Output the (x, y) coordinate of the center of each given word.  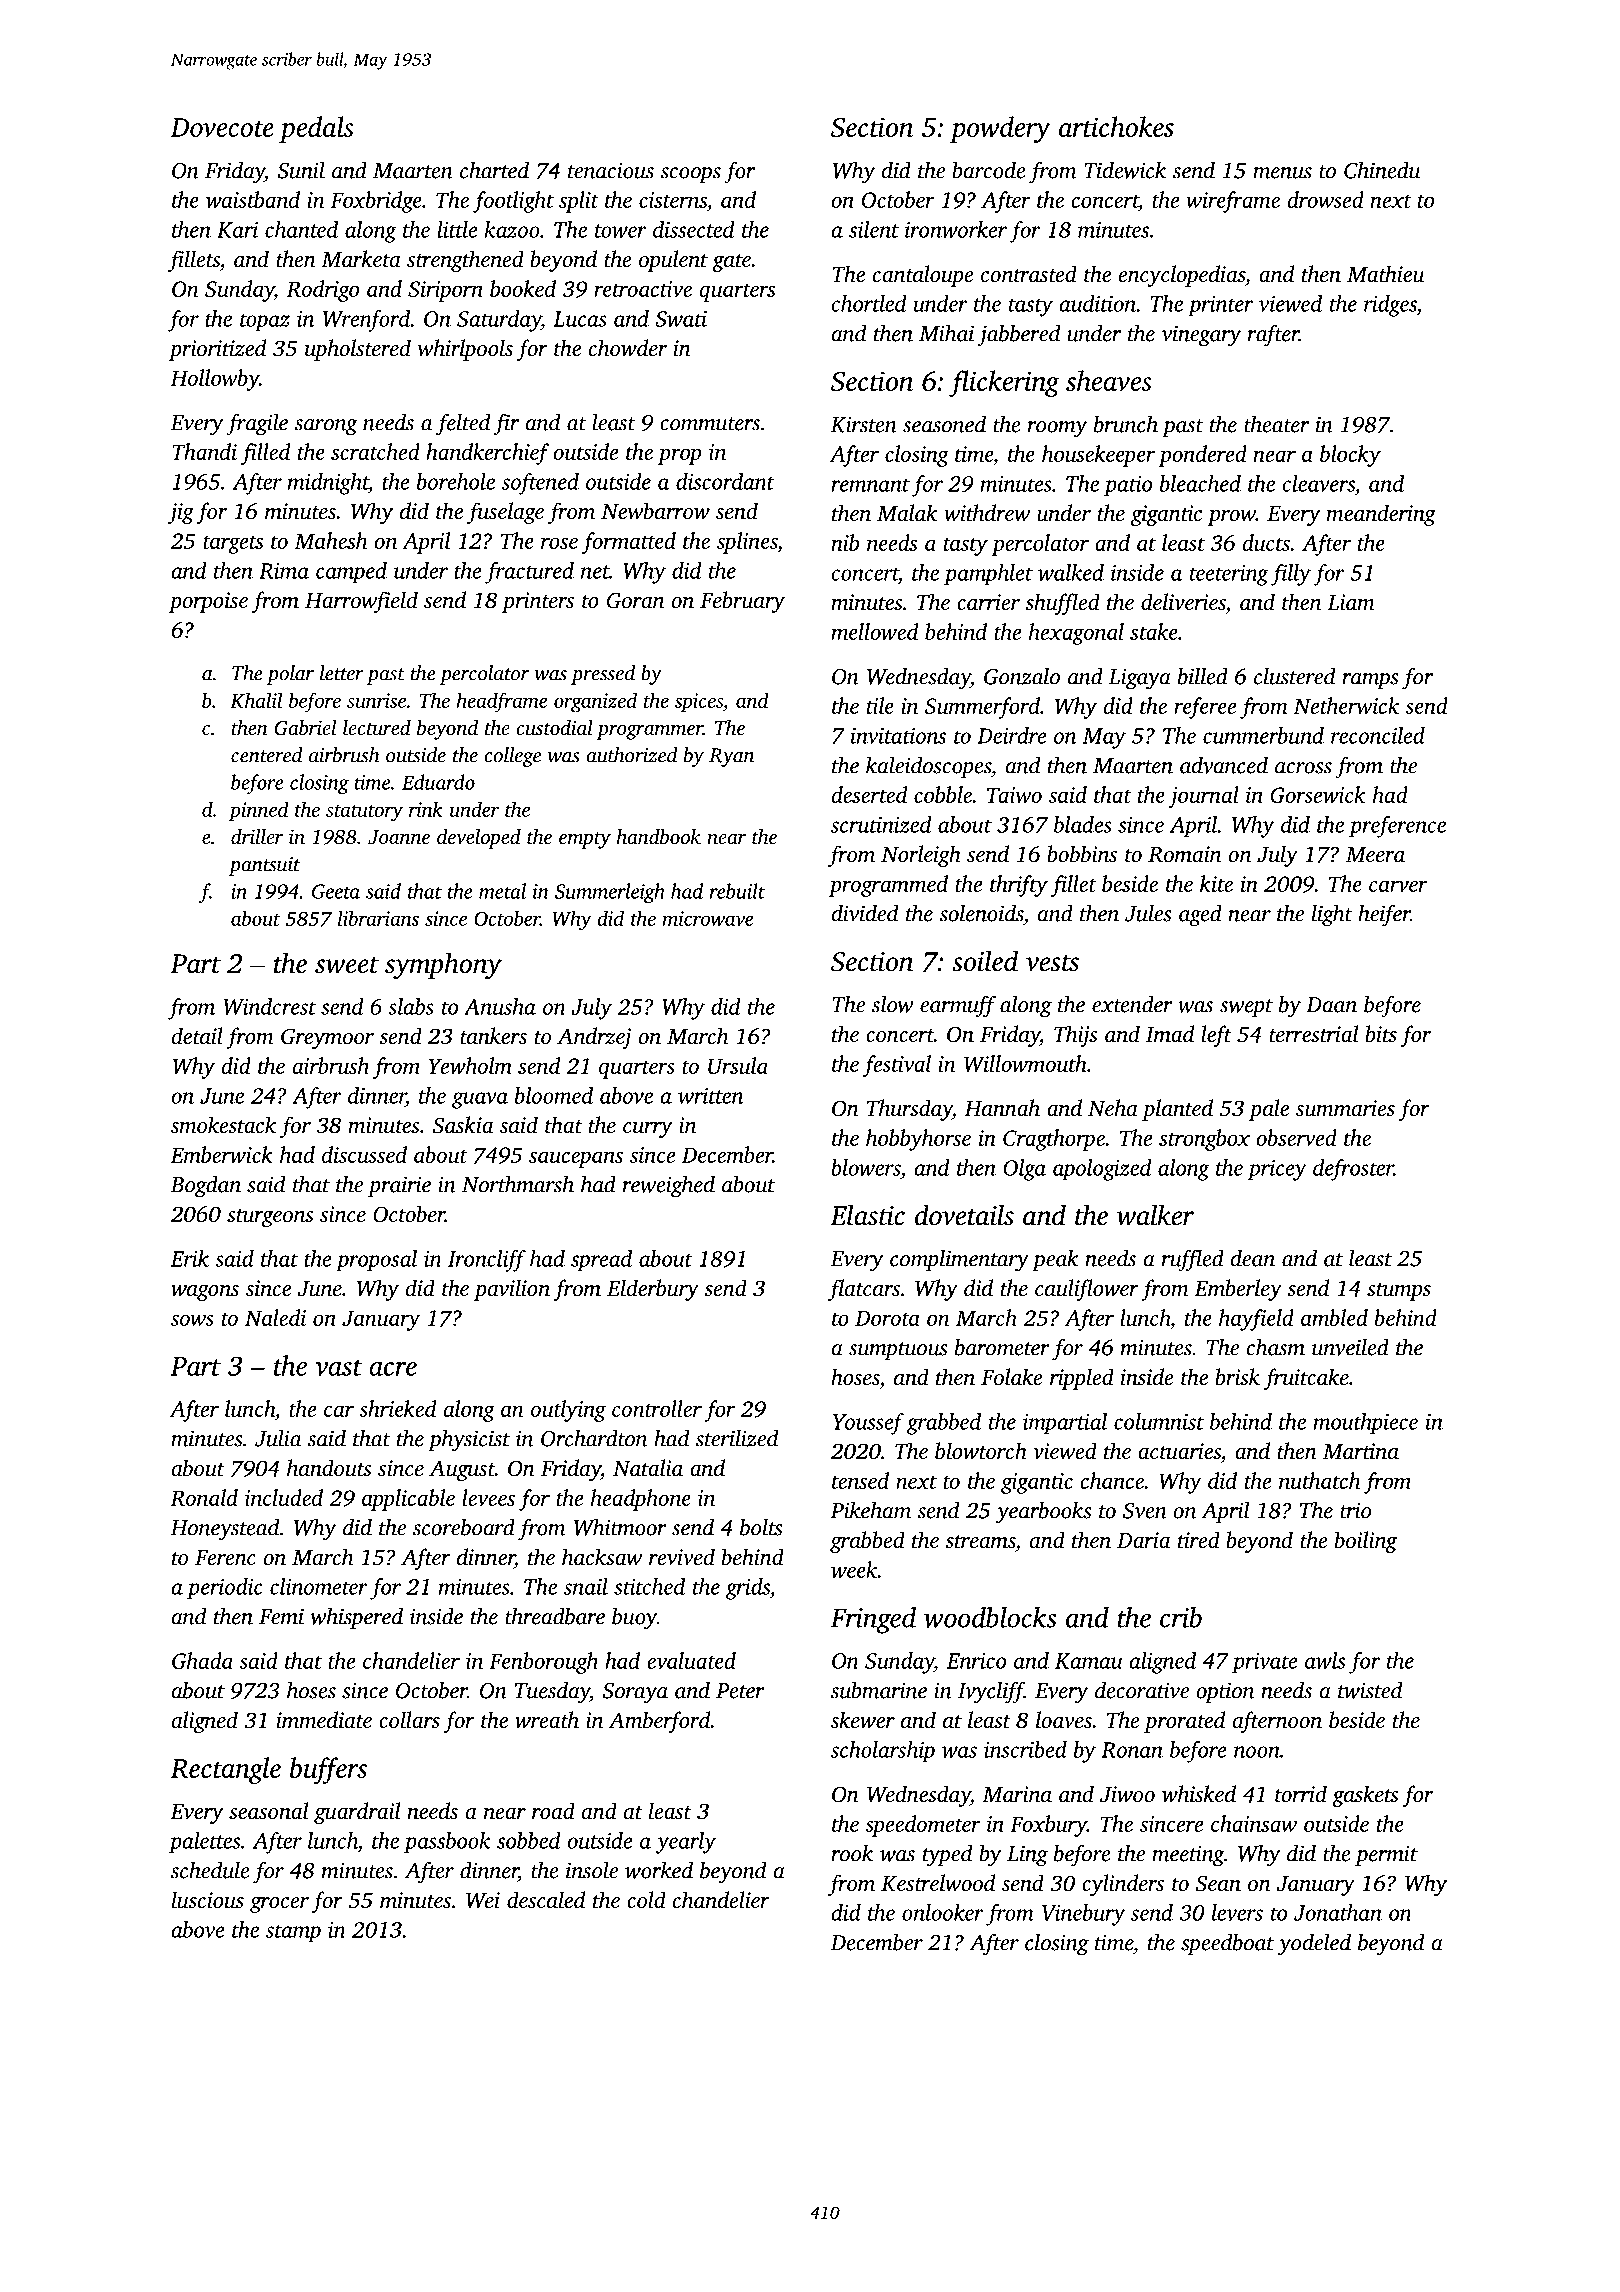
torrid (1301, 1794)
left (1216, 1036)
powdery (1000, 129)
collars (409, 1719)
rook (852, 1853)
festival (897, 1066)
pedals (316, 129)
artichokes (1116, 126)
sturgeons (270, 1218)
